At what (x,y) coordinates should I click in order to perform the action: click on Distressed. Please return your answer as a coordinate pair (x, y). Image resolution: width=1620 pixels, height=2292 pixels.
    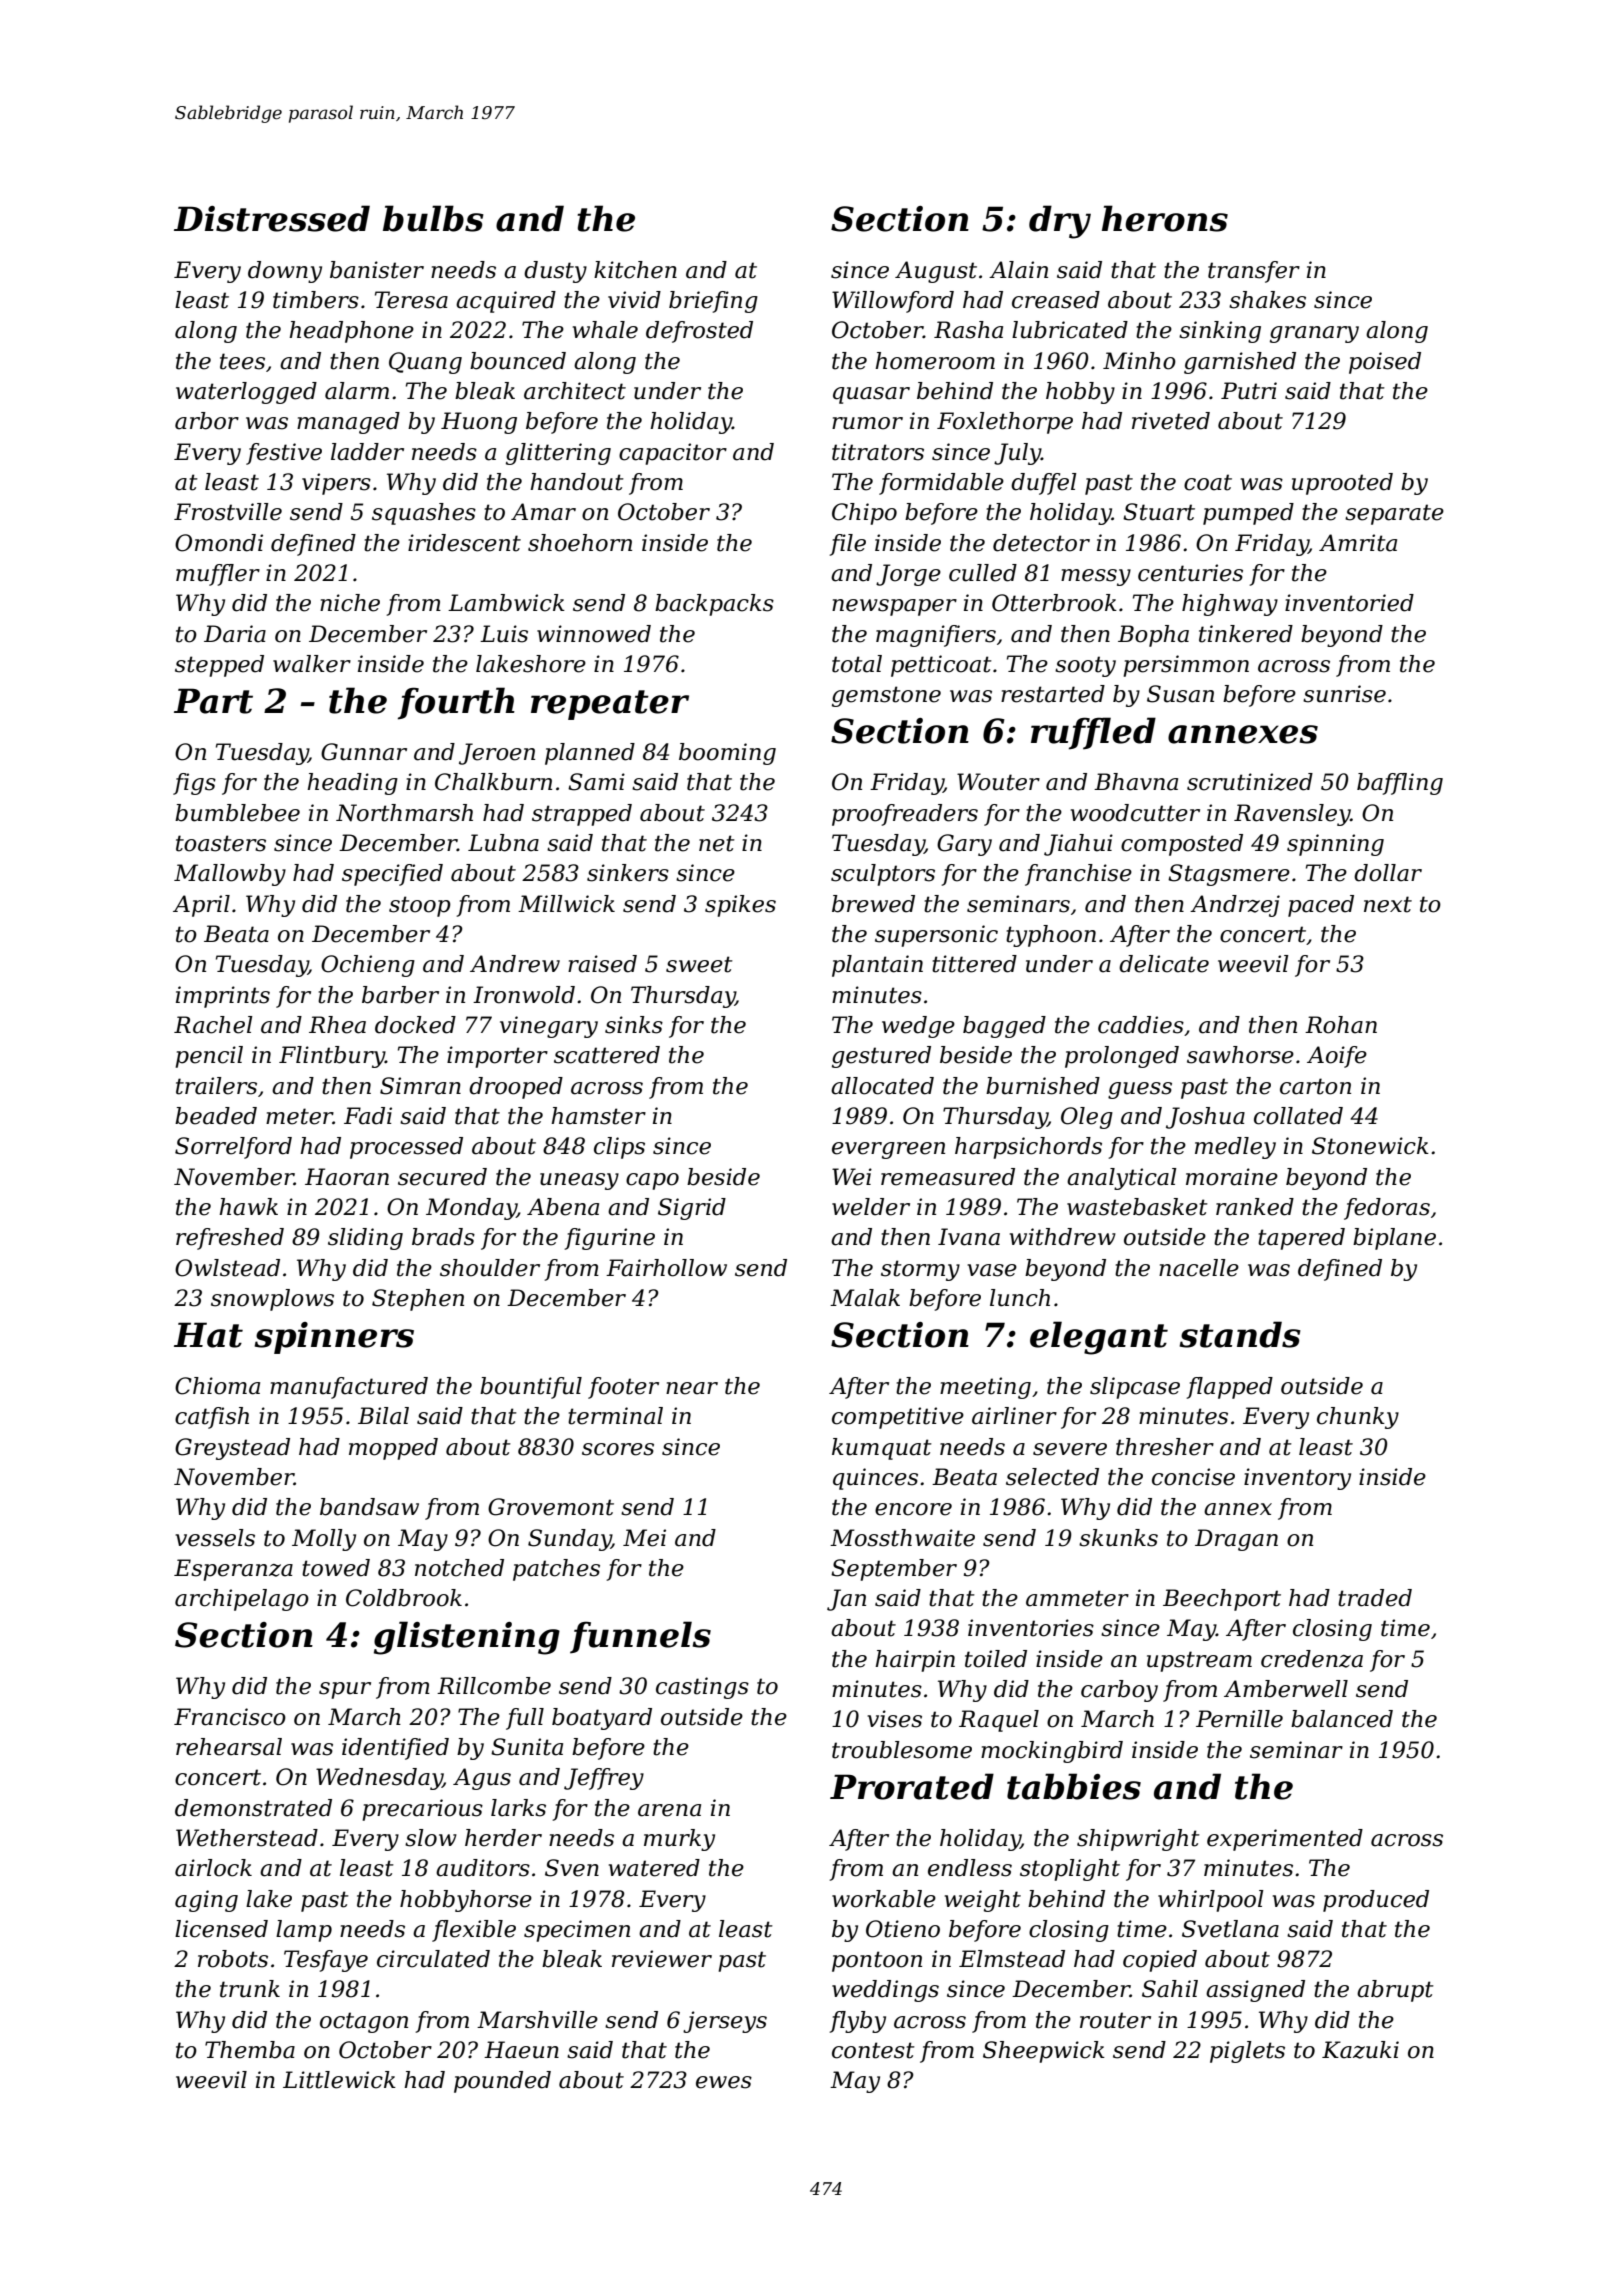
    Looking at the image, I should click on (272, 218).
